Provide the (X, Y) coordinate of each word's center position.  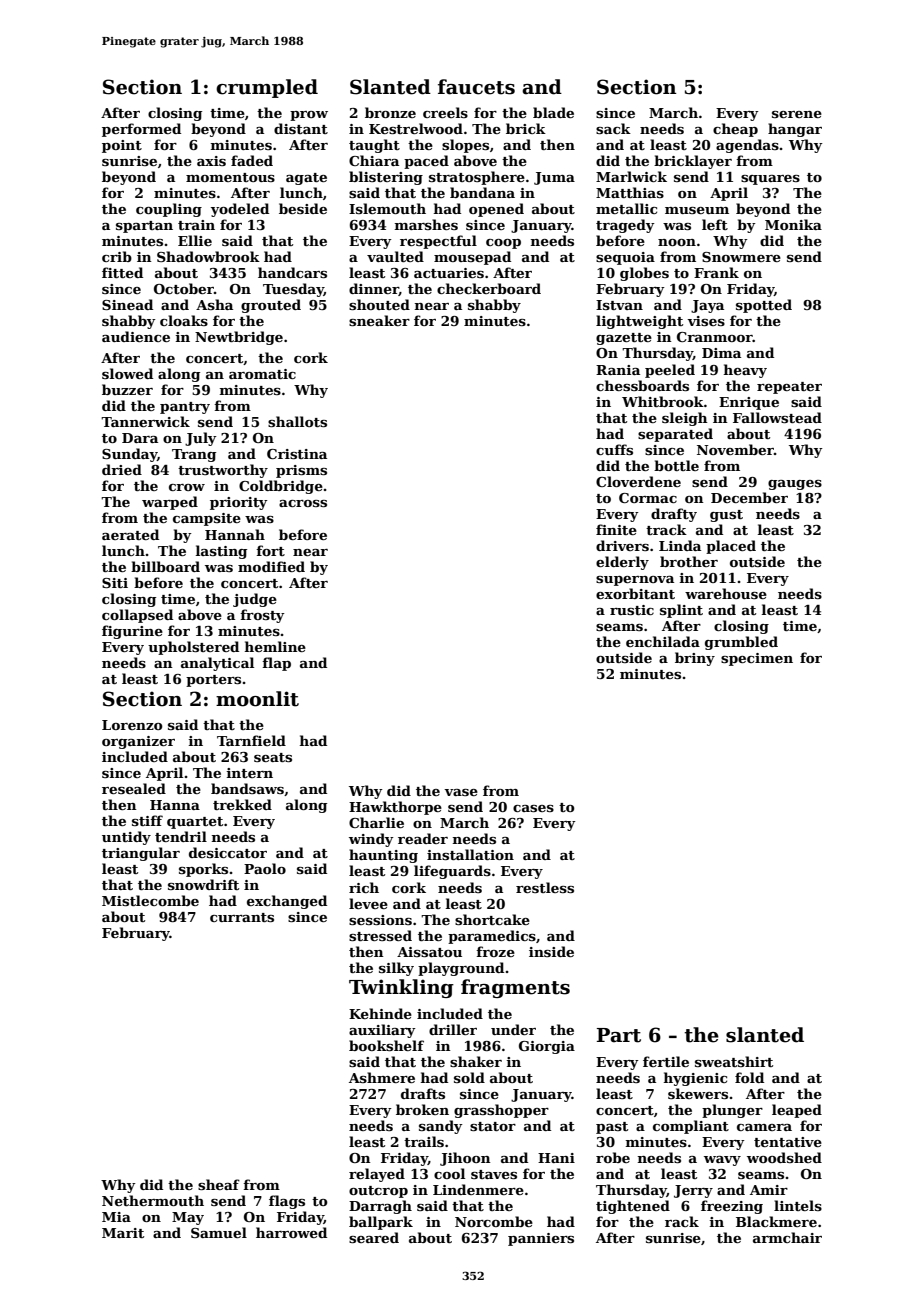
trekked (242, 804)
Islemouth (387, 208)
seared (374, 1237)
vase (461, 792)
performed (141, 130)
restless (545, 887)
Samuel (219, 1232)
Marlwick (631, 176)
